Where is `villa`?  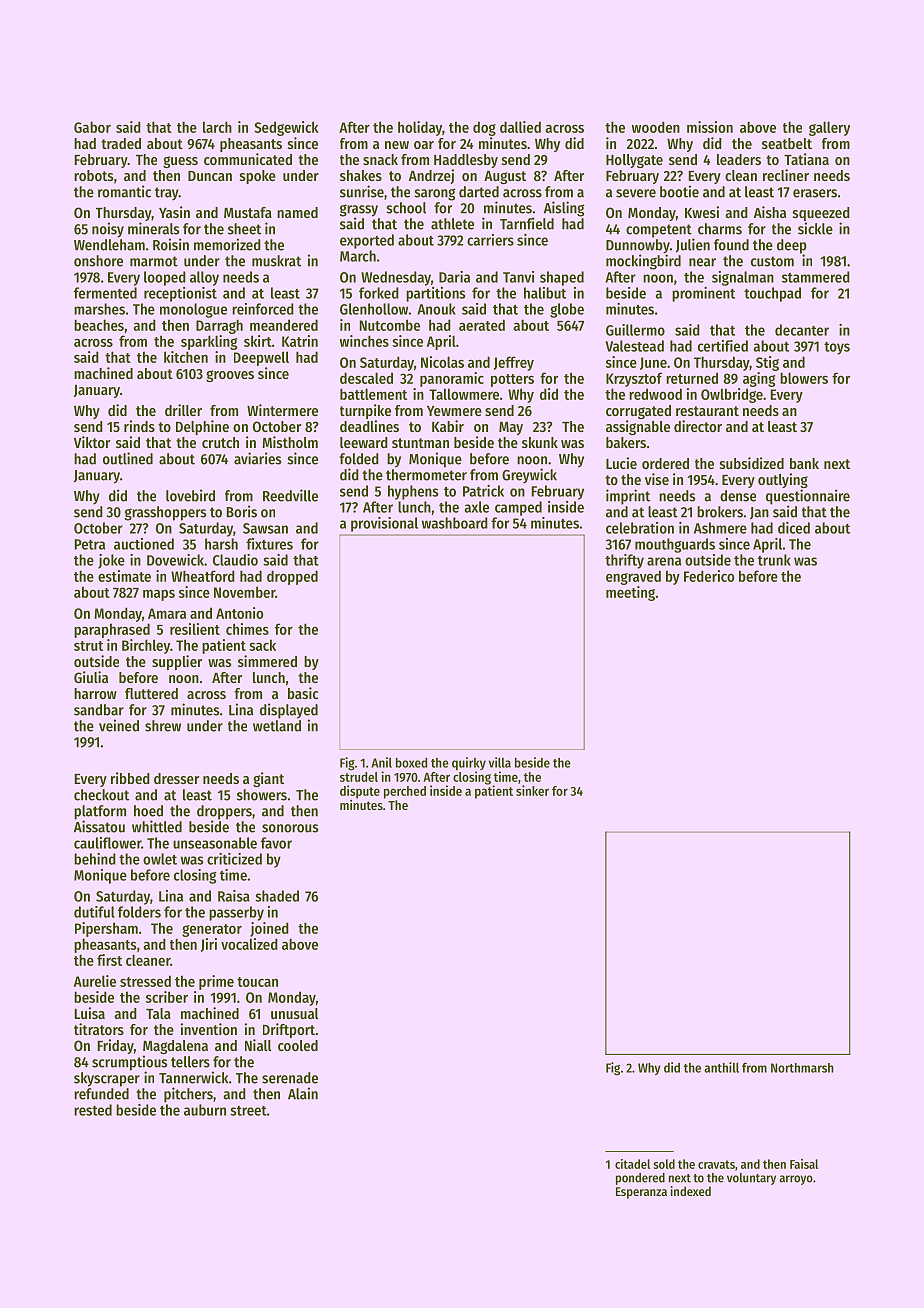
villa is located at coordinates (500, 762).
